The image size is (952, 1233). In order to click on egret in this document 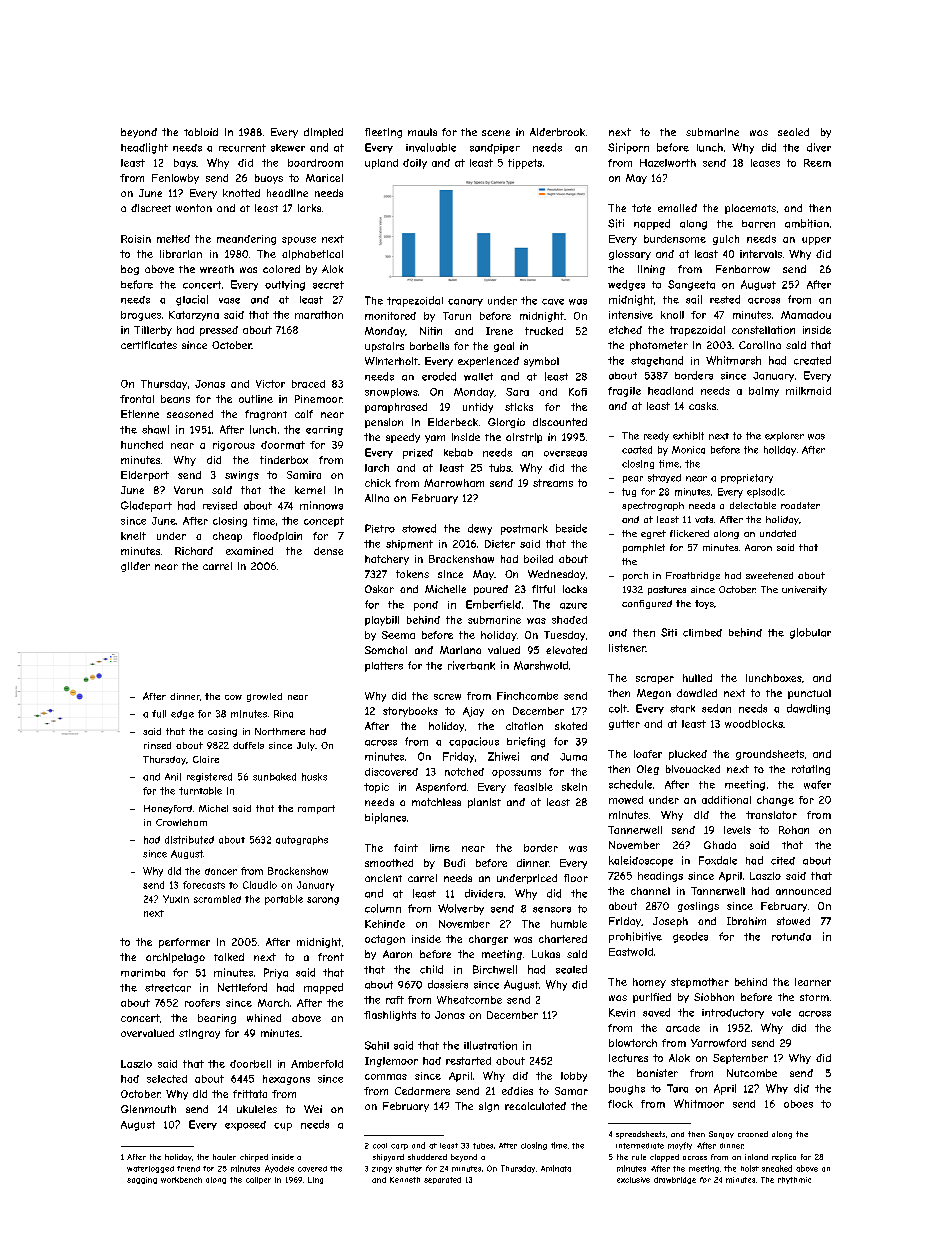, I will do `click(653, 534)`.
